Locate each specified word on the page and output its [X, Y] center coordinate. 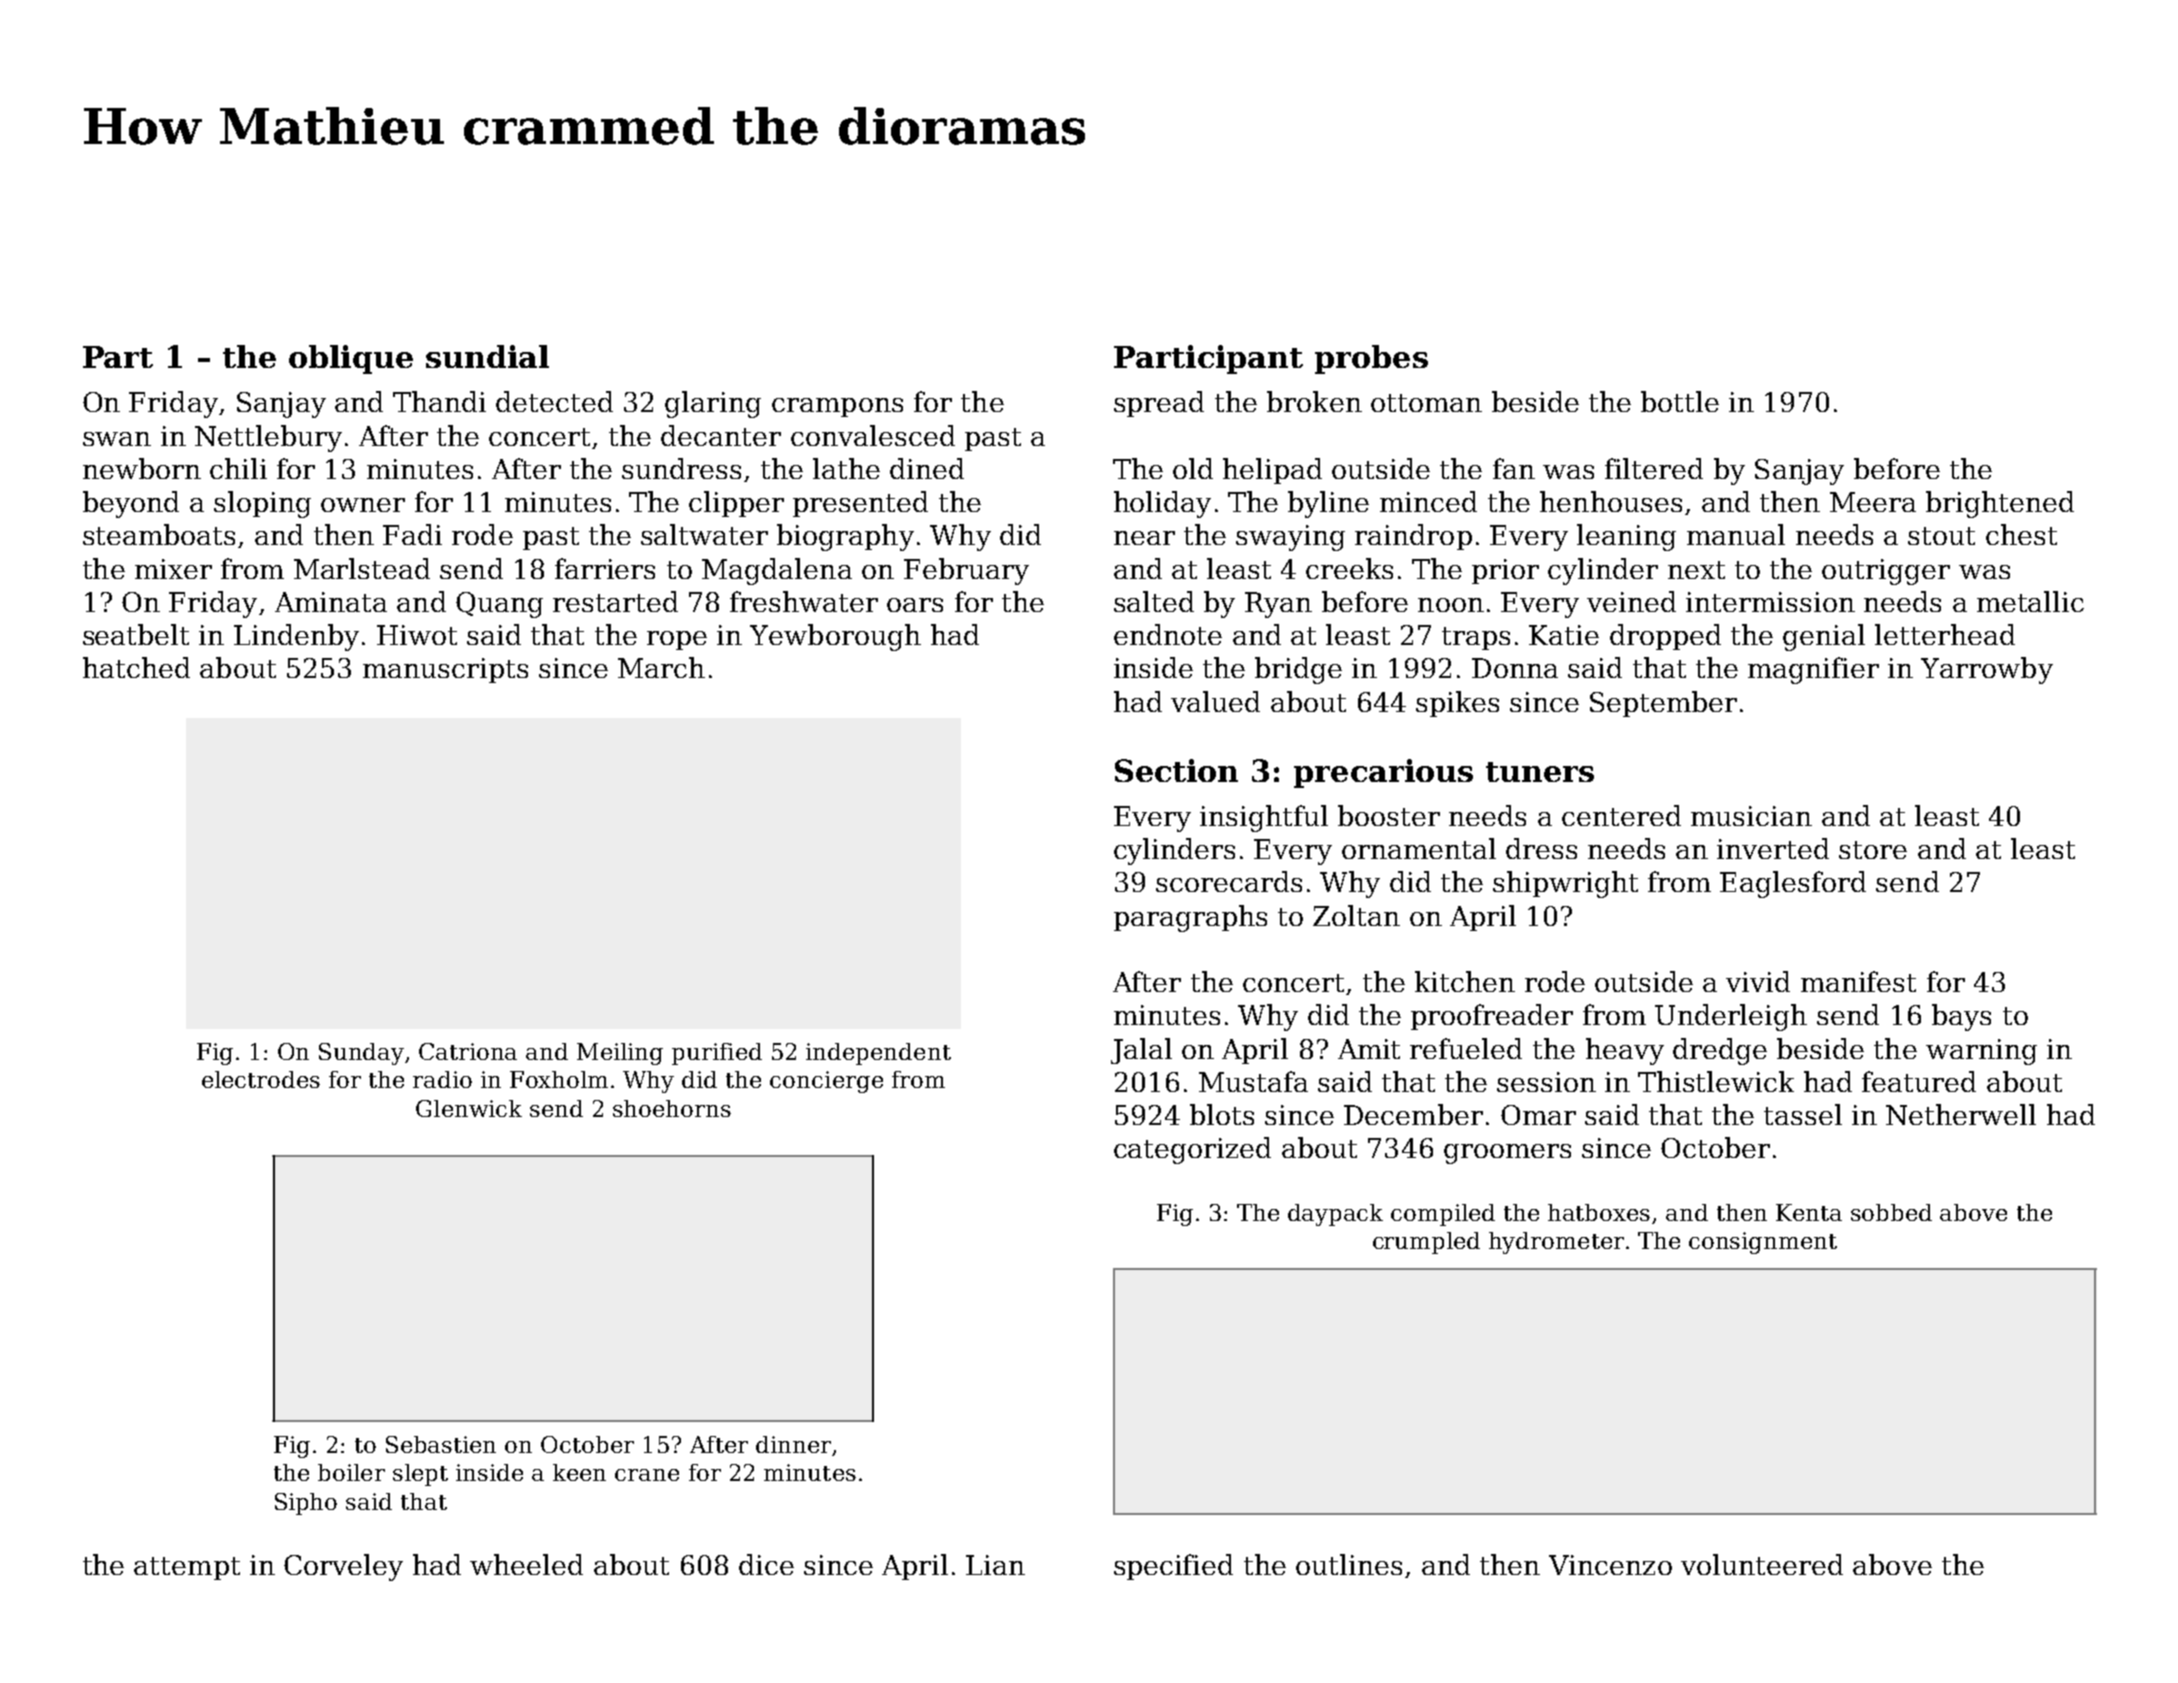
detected [554, 401]
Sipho [306, 1504]
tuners [1540, 772]
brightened [2000, 504]
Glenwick [469, 1108]
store [1873, 850]
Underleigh [1731, 1017]
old [1193, 468]
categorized [1192, 1150]
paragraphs [1190, 918]
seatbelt [136, 634]
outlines [1349, 1564]
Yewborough [835, 637]
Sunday [361, 1054]
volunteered [1762, 1564]
